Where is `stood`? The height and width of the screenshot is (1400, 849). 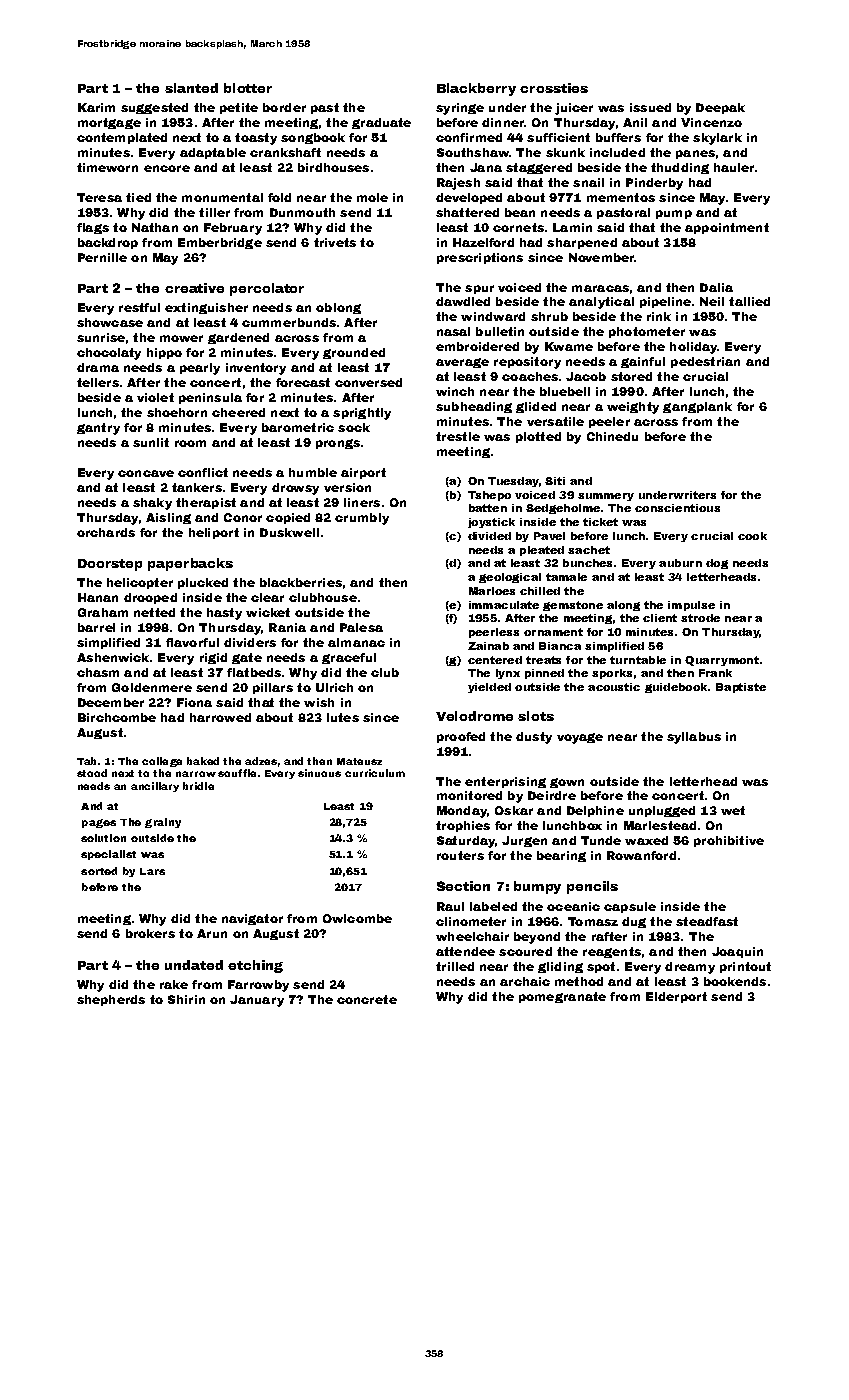 stood is located at coordinates (92, 773).
